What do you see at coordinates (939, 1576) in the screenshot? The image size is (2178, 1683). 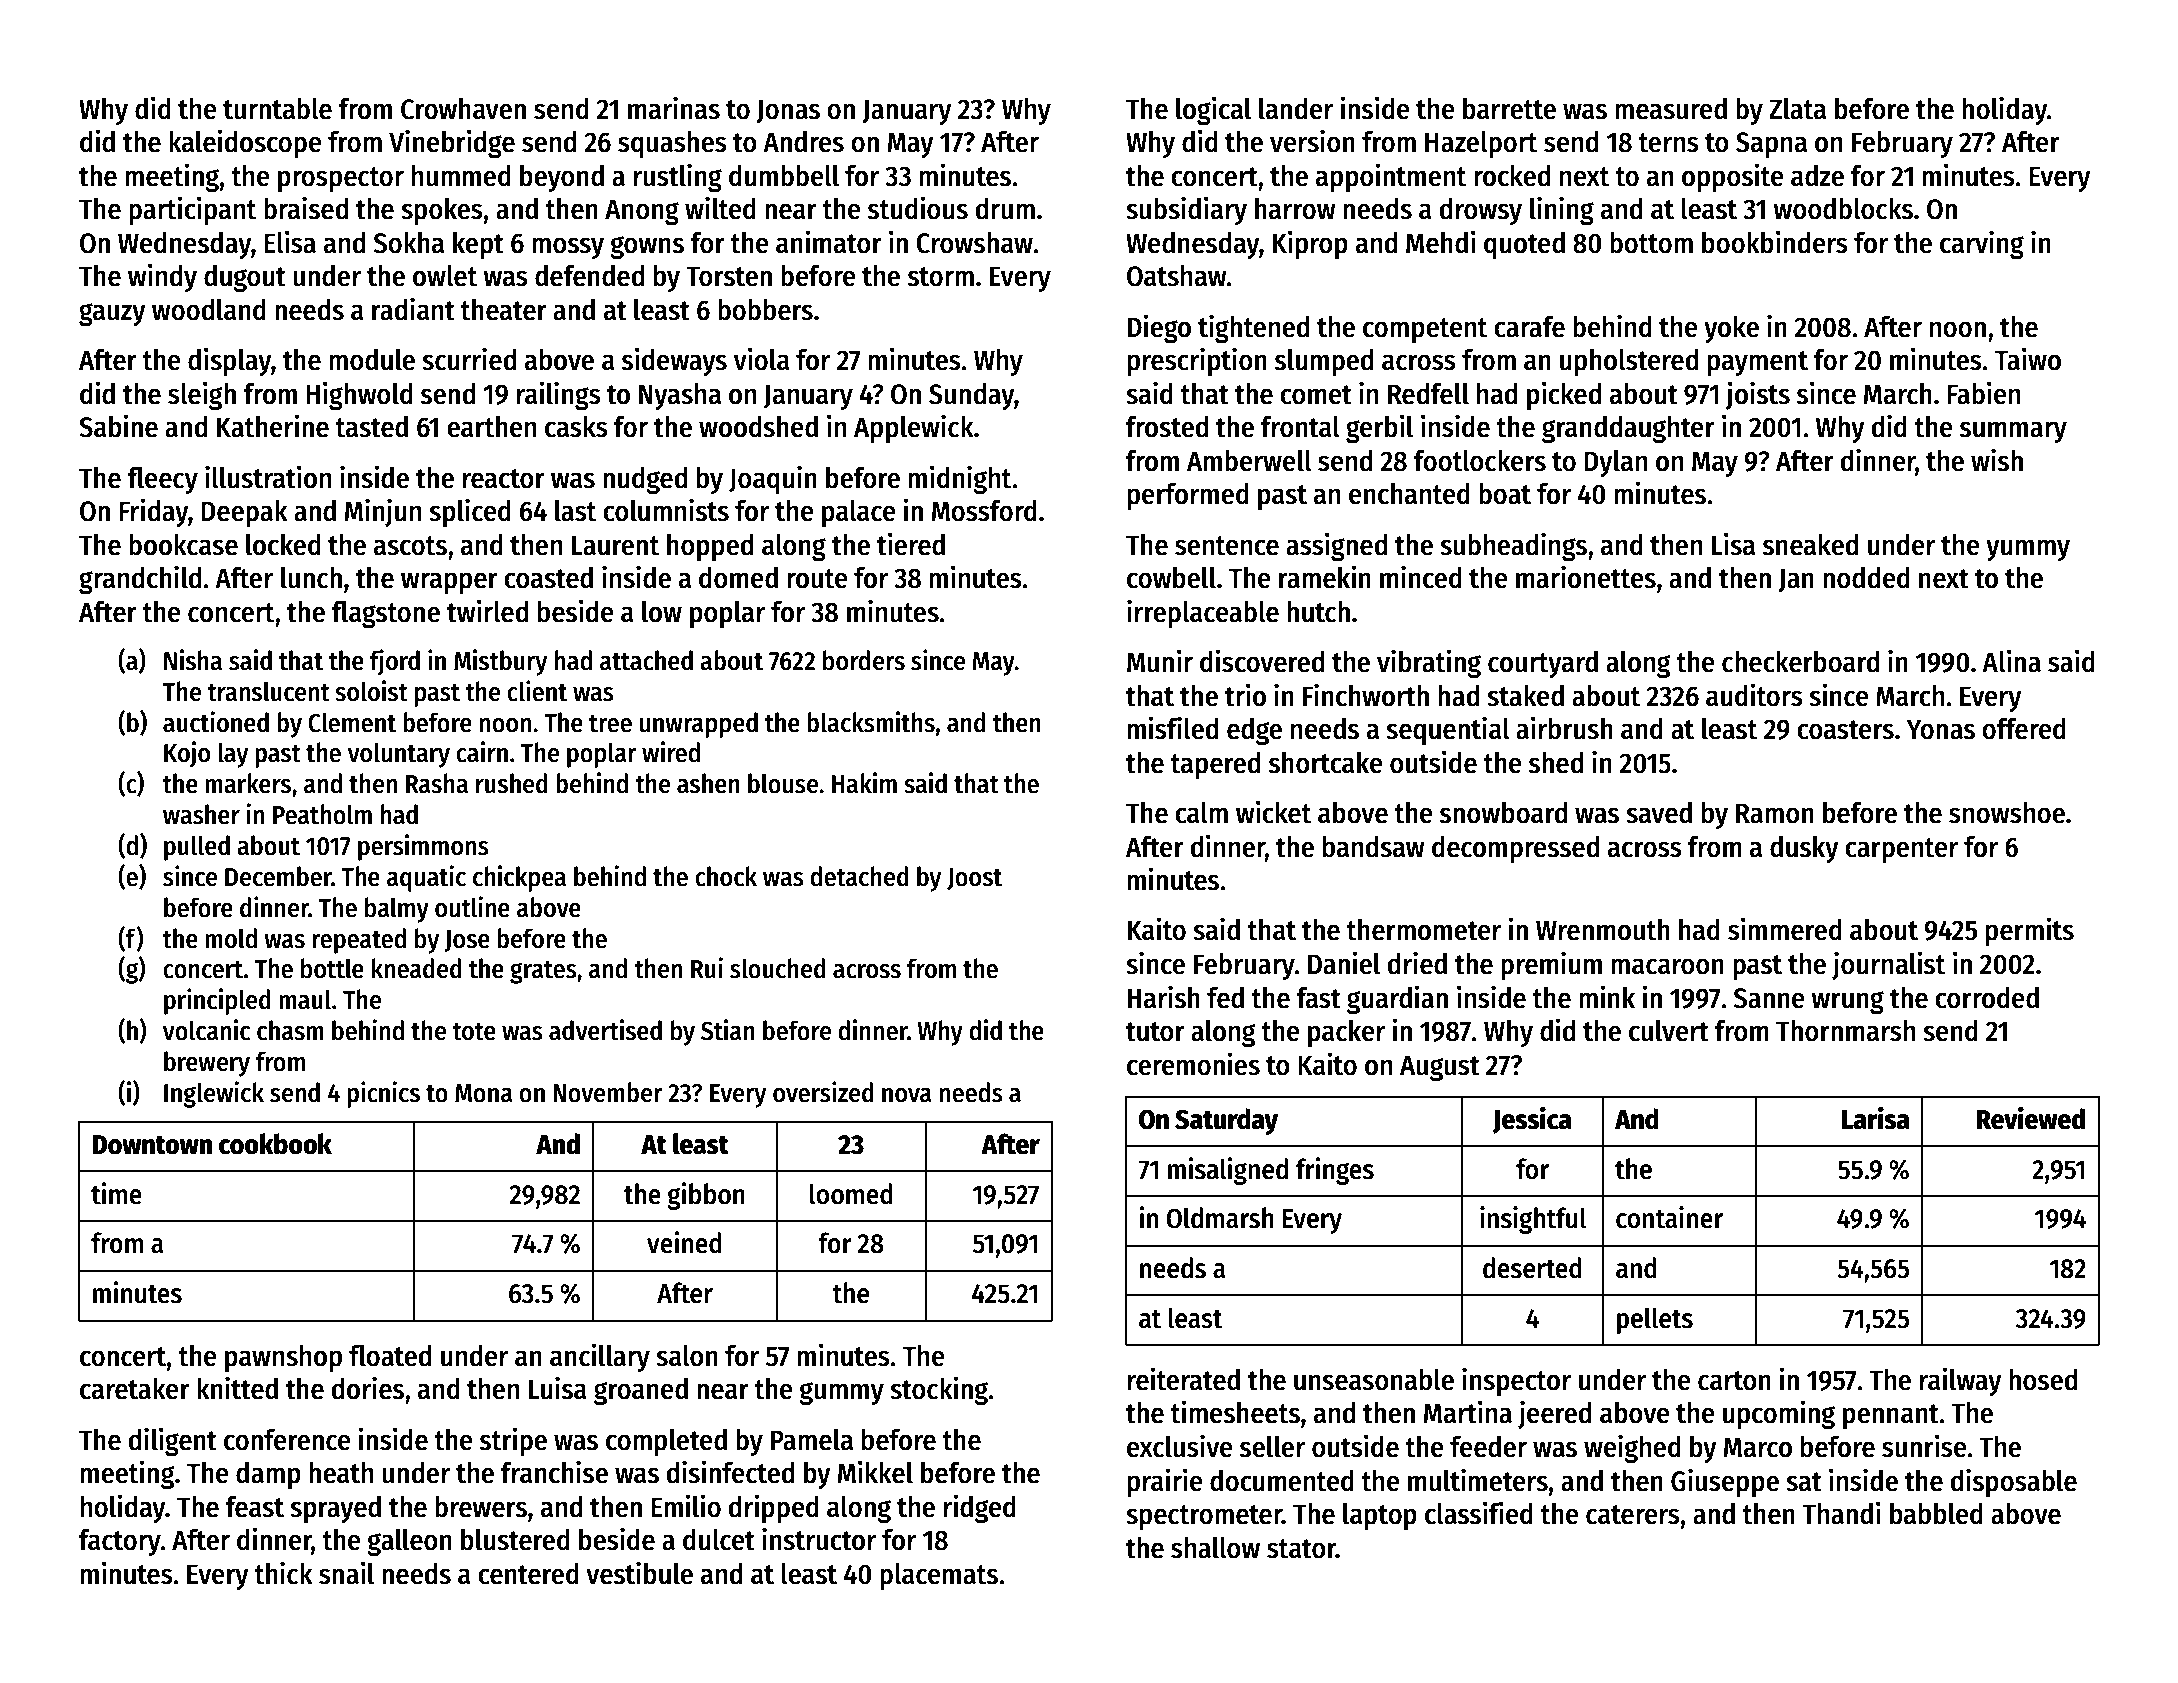 I see `placemats` at bounding box center [939, 1576].
